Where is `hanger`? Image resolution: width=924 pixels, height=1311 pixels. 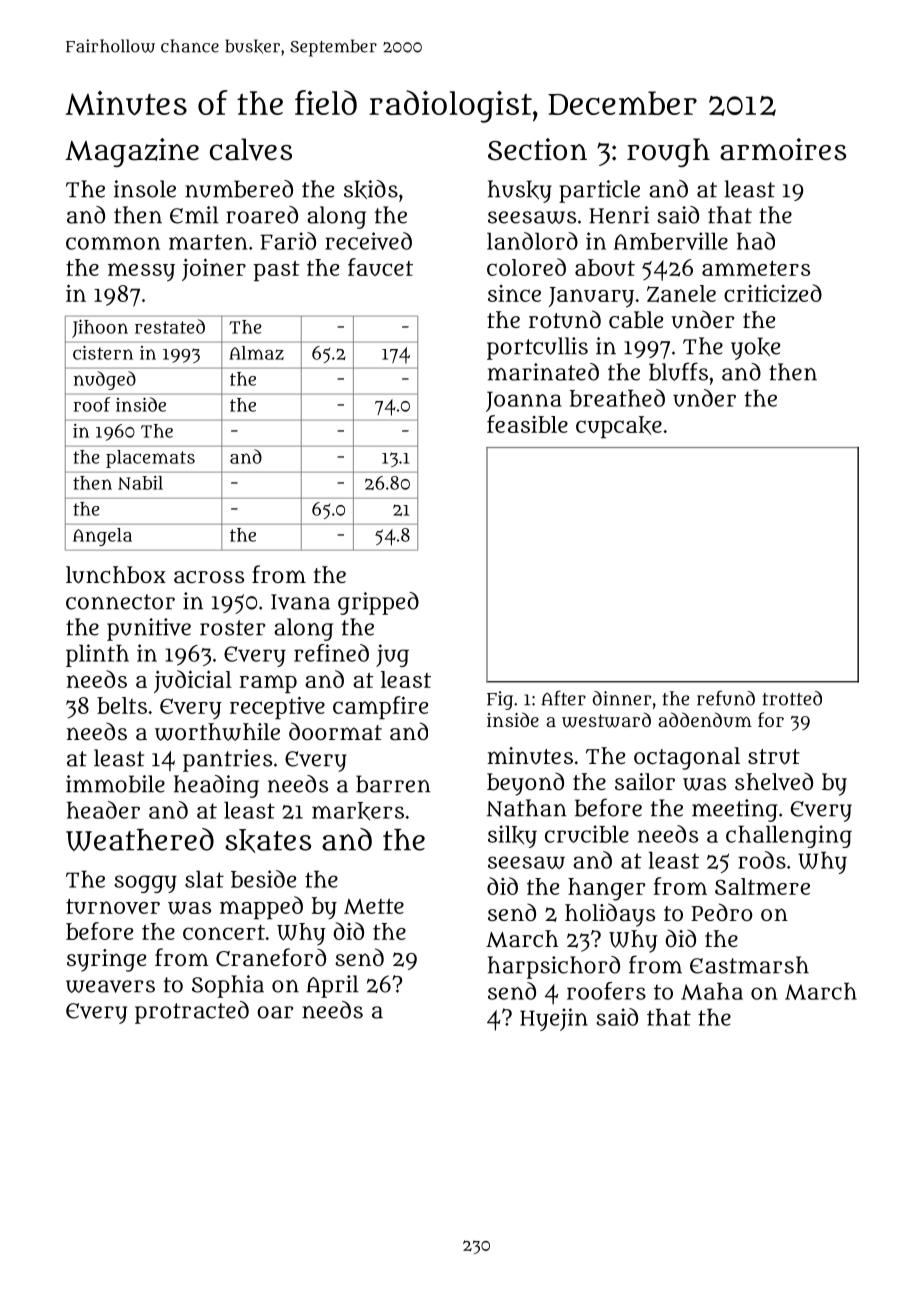 hanger is located at coordinates (607, 889).
